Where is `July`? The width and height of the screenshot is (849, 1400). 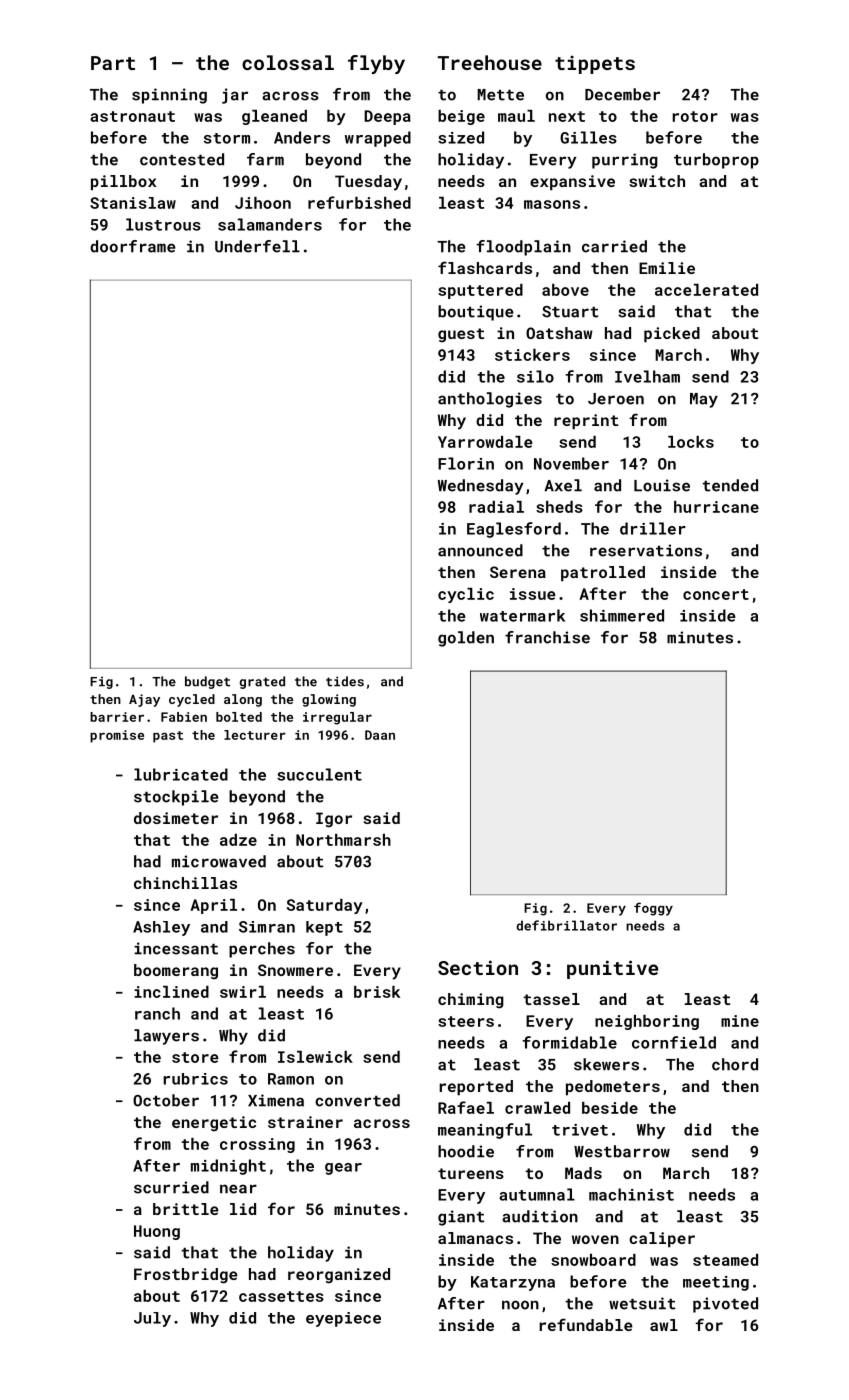 July is located at coordinates (152, 1319).
